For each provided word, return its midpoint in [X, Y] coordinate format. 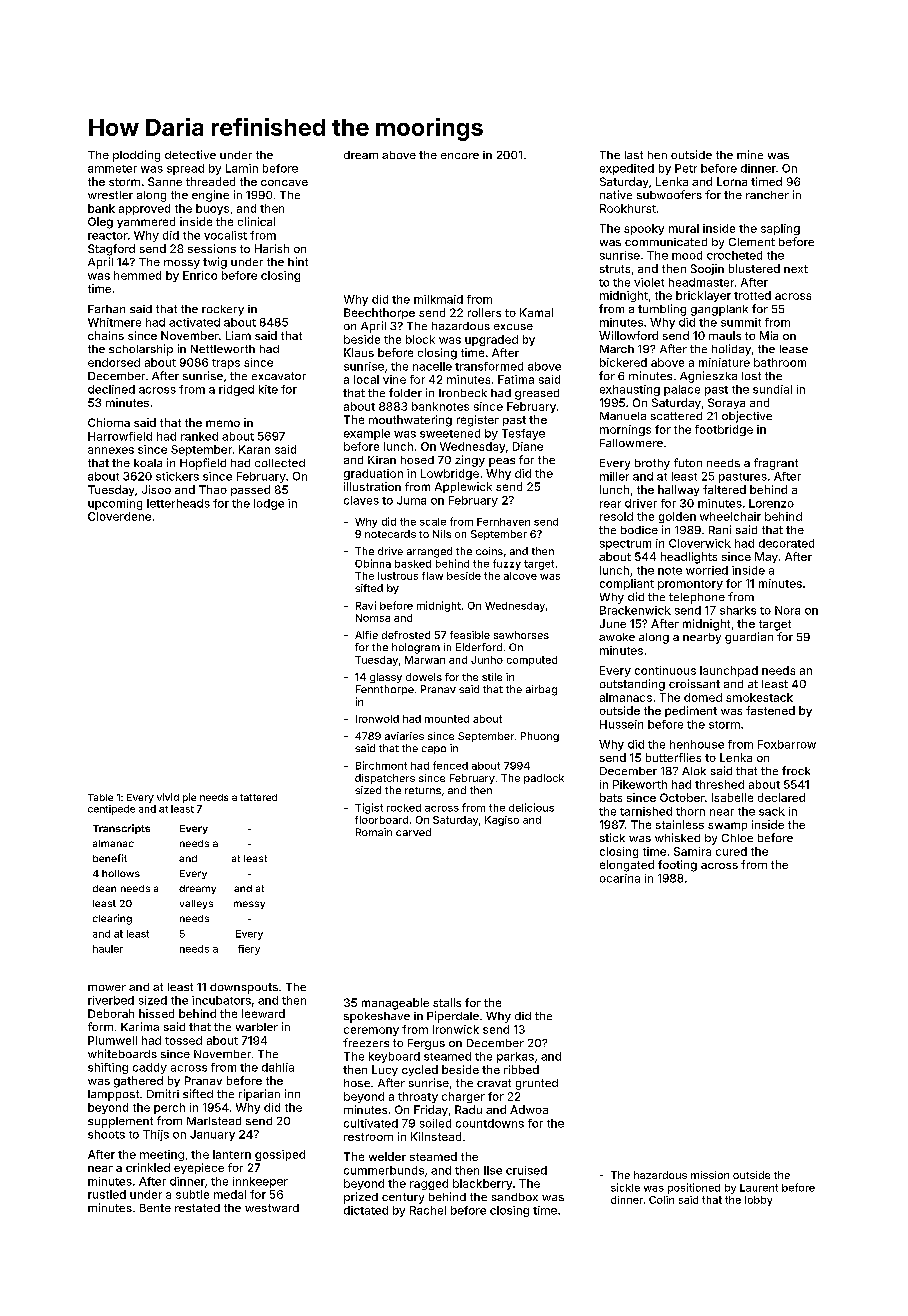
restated [197, 1208]
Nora [787, 610]
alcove [520, 576]
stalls [447, 1002]
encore [460, 156]
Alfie [366, 635]
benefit [110, 858]
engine [210, 196]
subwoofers [669, 194]
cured [731, 851]
